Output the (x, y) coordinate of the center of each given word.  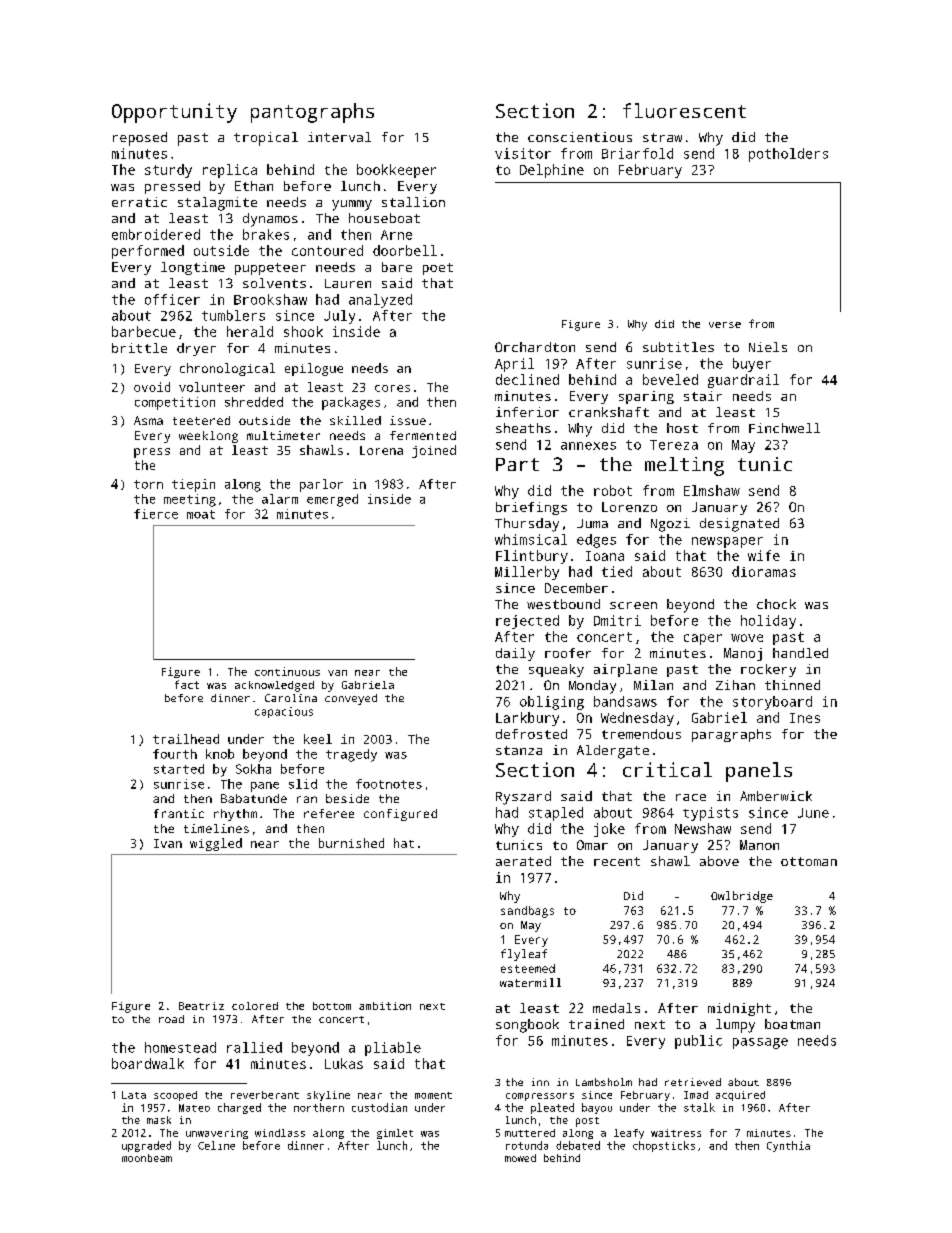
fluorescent (684, 110)
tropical (266, 139)
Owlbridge (742, 897)
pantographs (312, 113)
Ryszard (523, 798)
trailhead (186, 739)
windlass (280, 1133)
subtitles (678, 347)
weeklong (208, 437)
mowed (520, 1158)
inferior (527, 412)
